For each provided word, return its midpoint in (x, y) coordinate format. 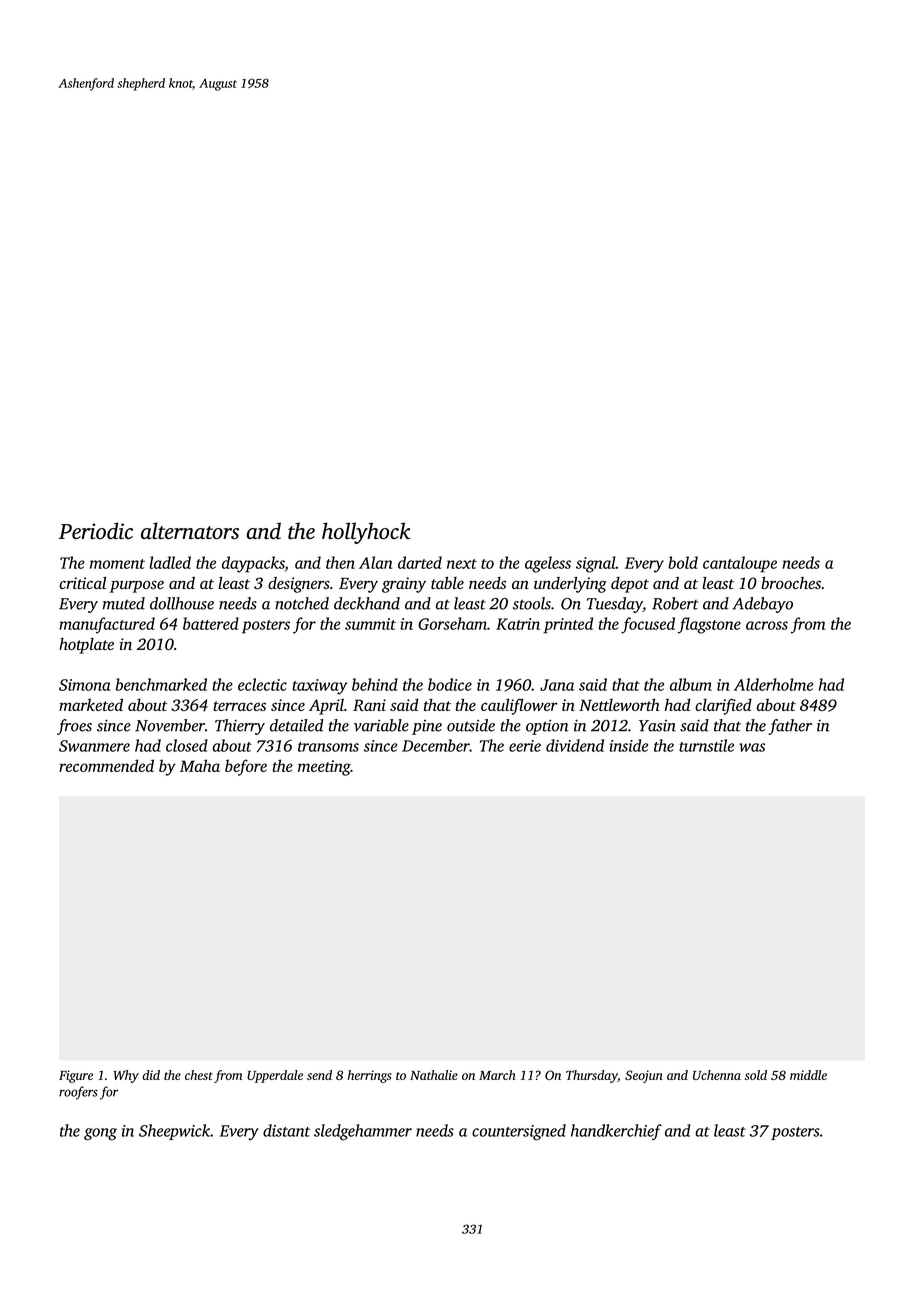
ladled (170, 562)
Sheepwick (174, 1132)
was (752, 747)
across (767, 625)
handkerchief (616, 1132)
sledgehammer (363, 1132)
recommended (106, 765)
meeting (324, 768)
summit (370, 624)
